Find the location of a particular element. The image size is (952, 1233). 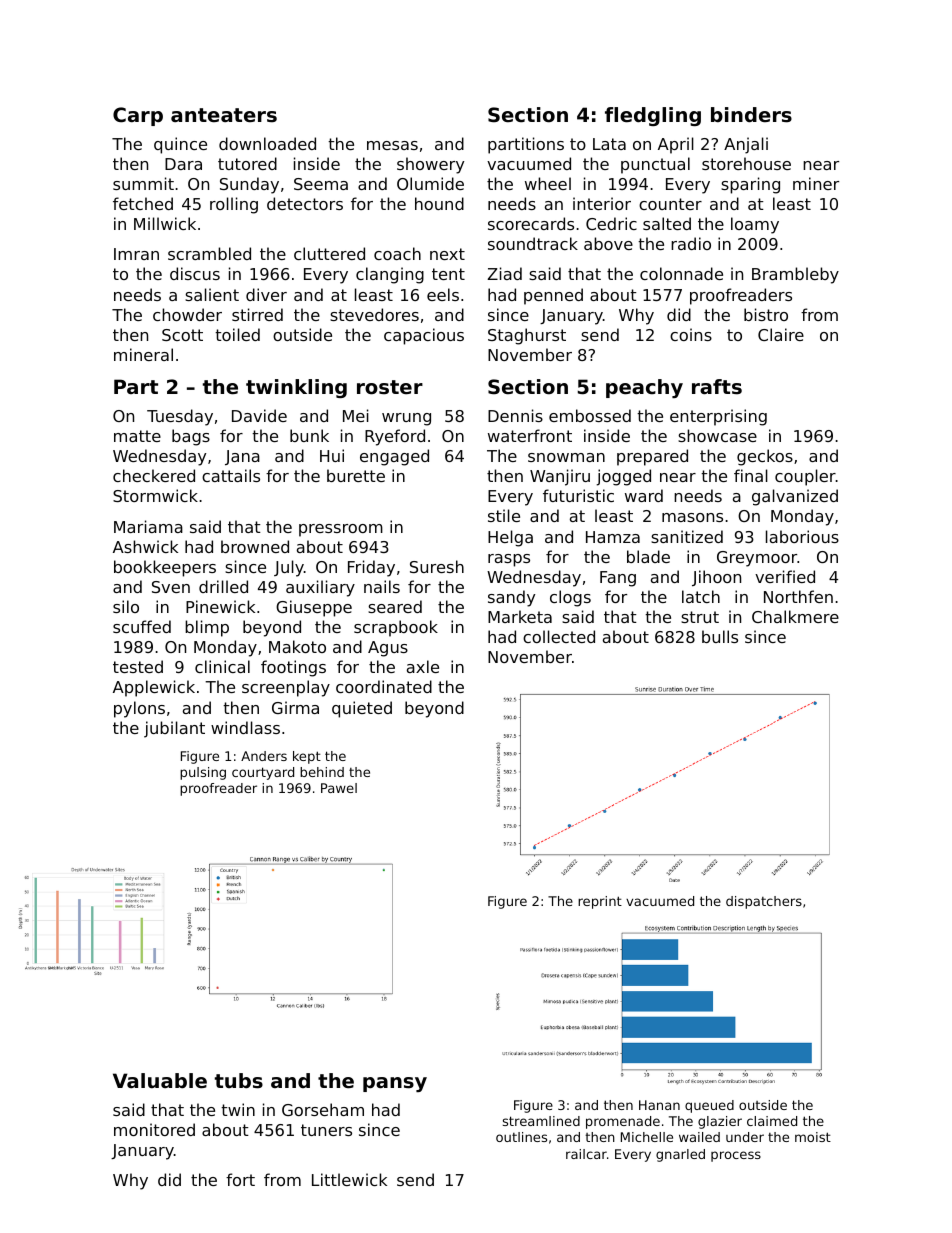

Girma is located at coordinates (295, 707).
